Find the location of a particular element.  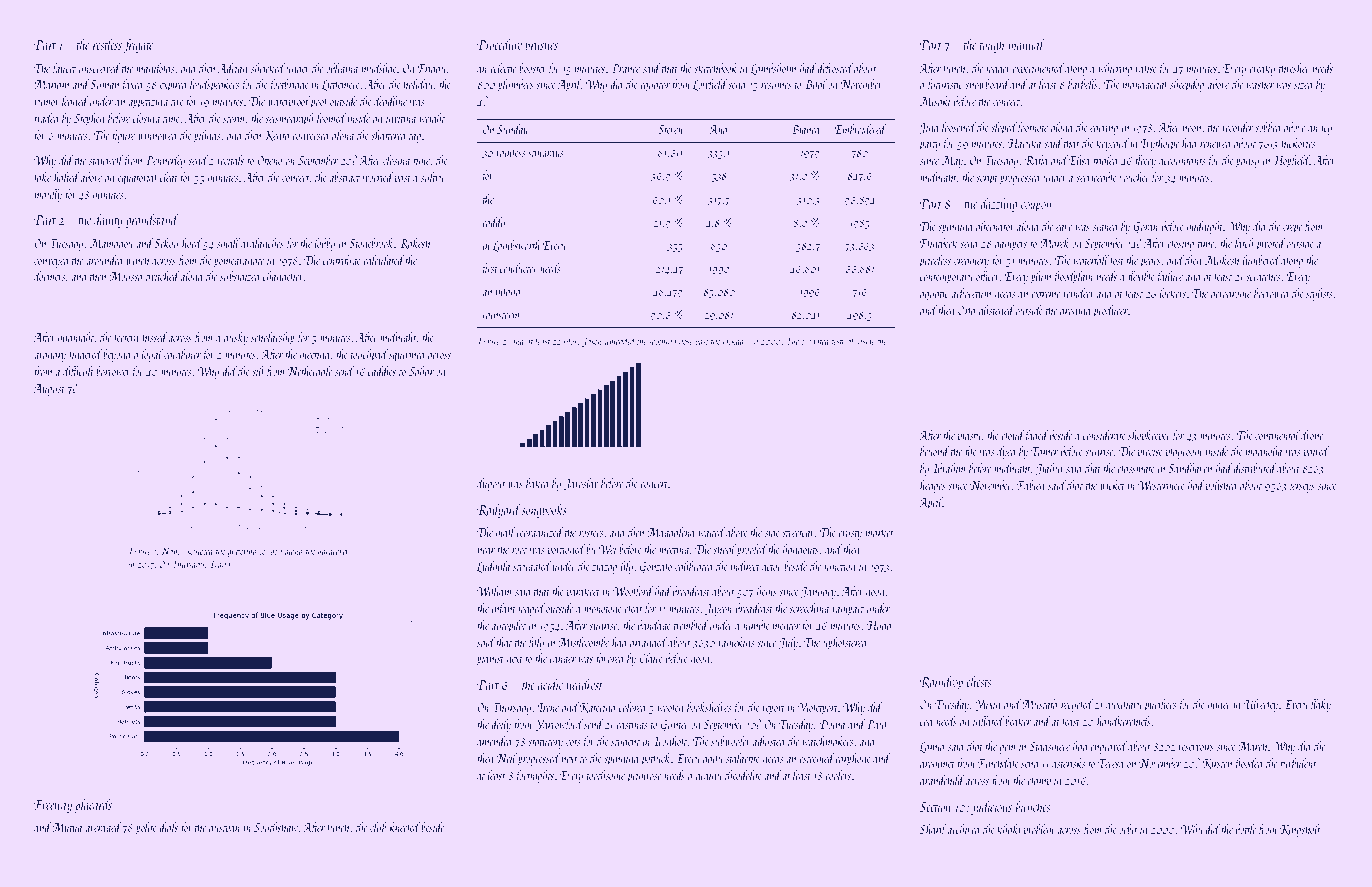

dustpan is located at coordinates (224, 828).
